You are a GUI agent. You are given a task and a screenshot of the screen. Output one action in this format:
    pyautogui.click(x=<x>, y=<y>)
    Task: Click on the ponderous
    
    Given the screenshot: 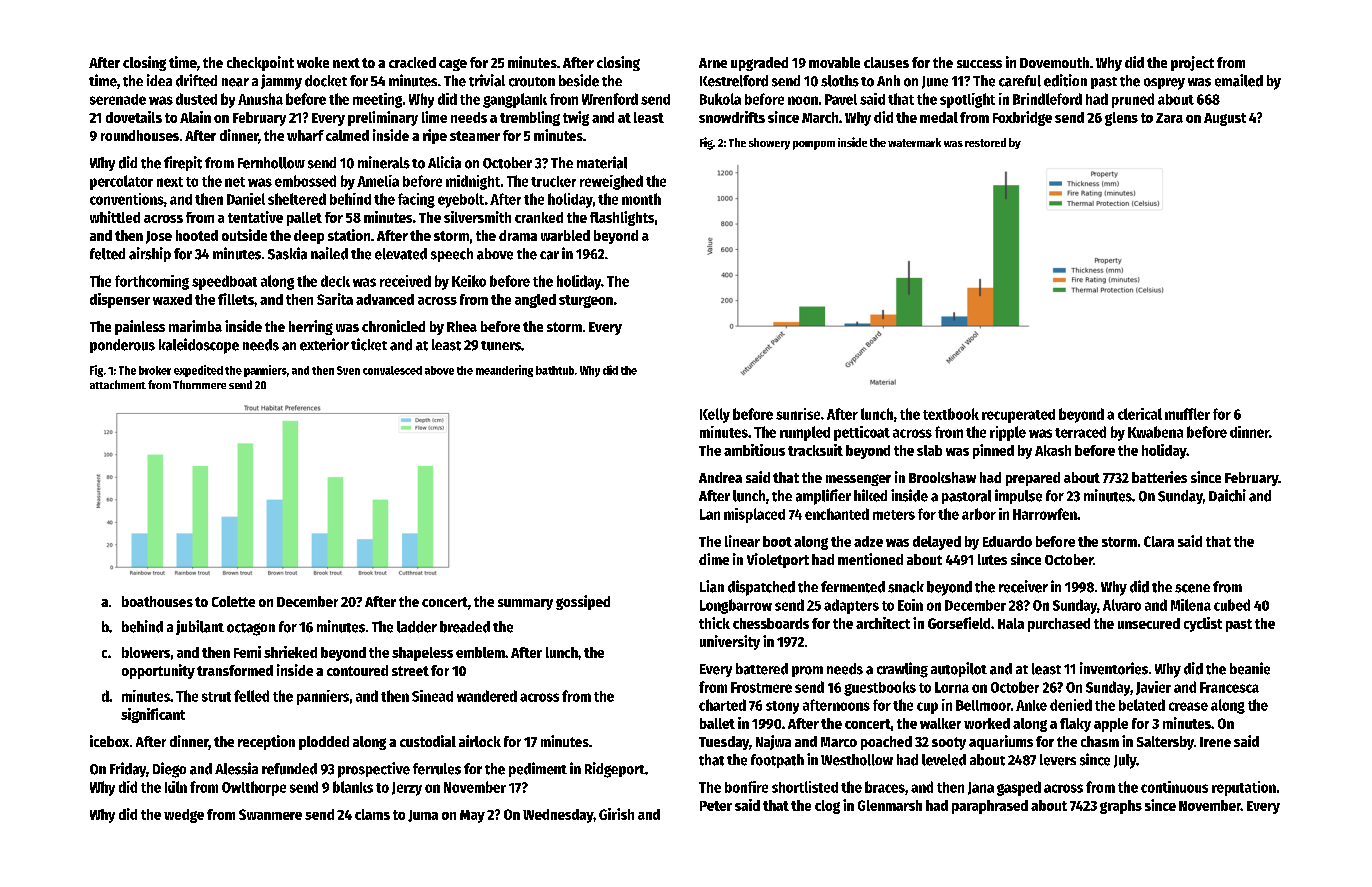 What is the action you would take?
    pyautogui.click(x=122, y=346)
